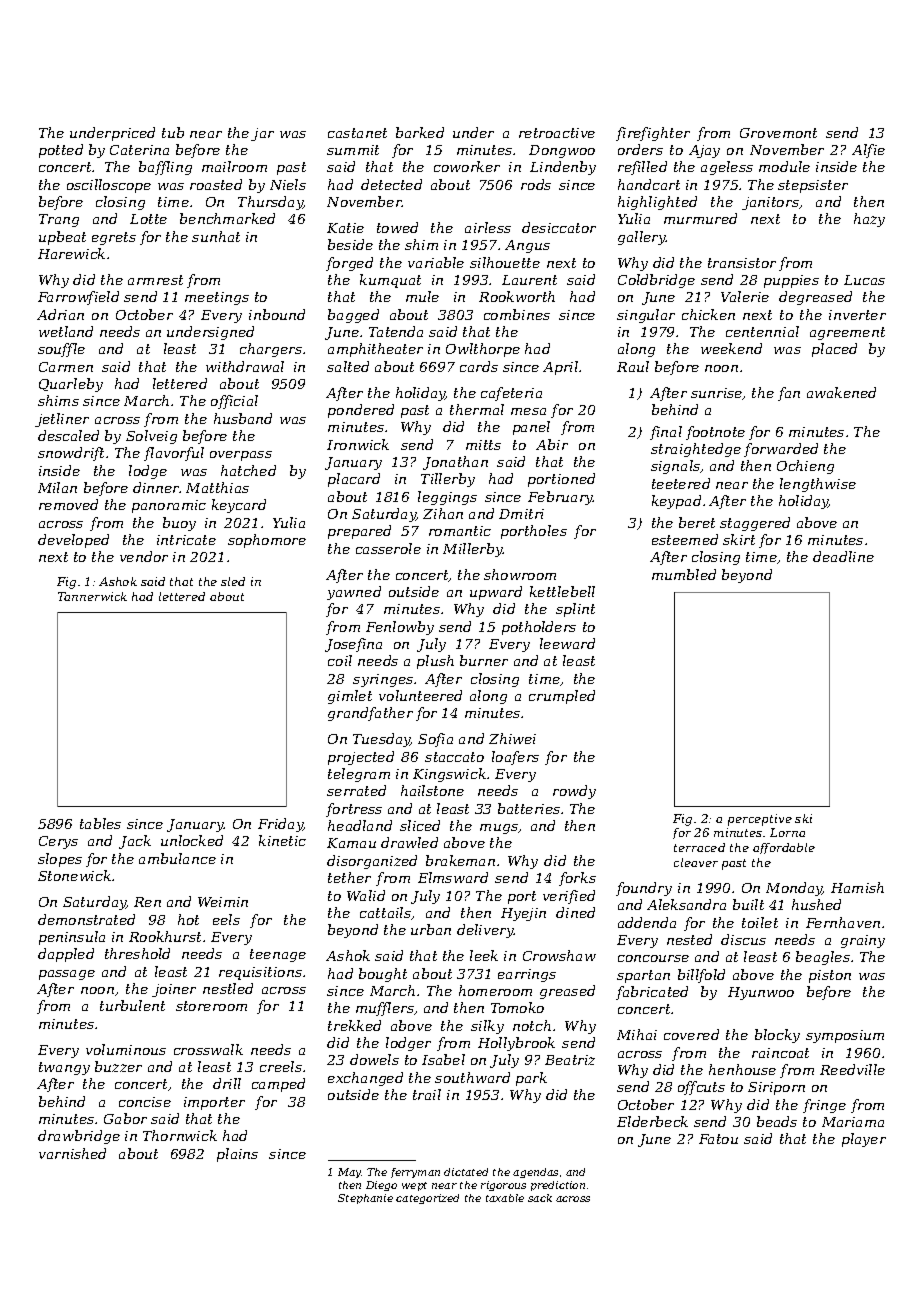  I want to click on barked, so click(420, 132).
